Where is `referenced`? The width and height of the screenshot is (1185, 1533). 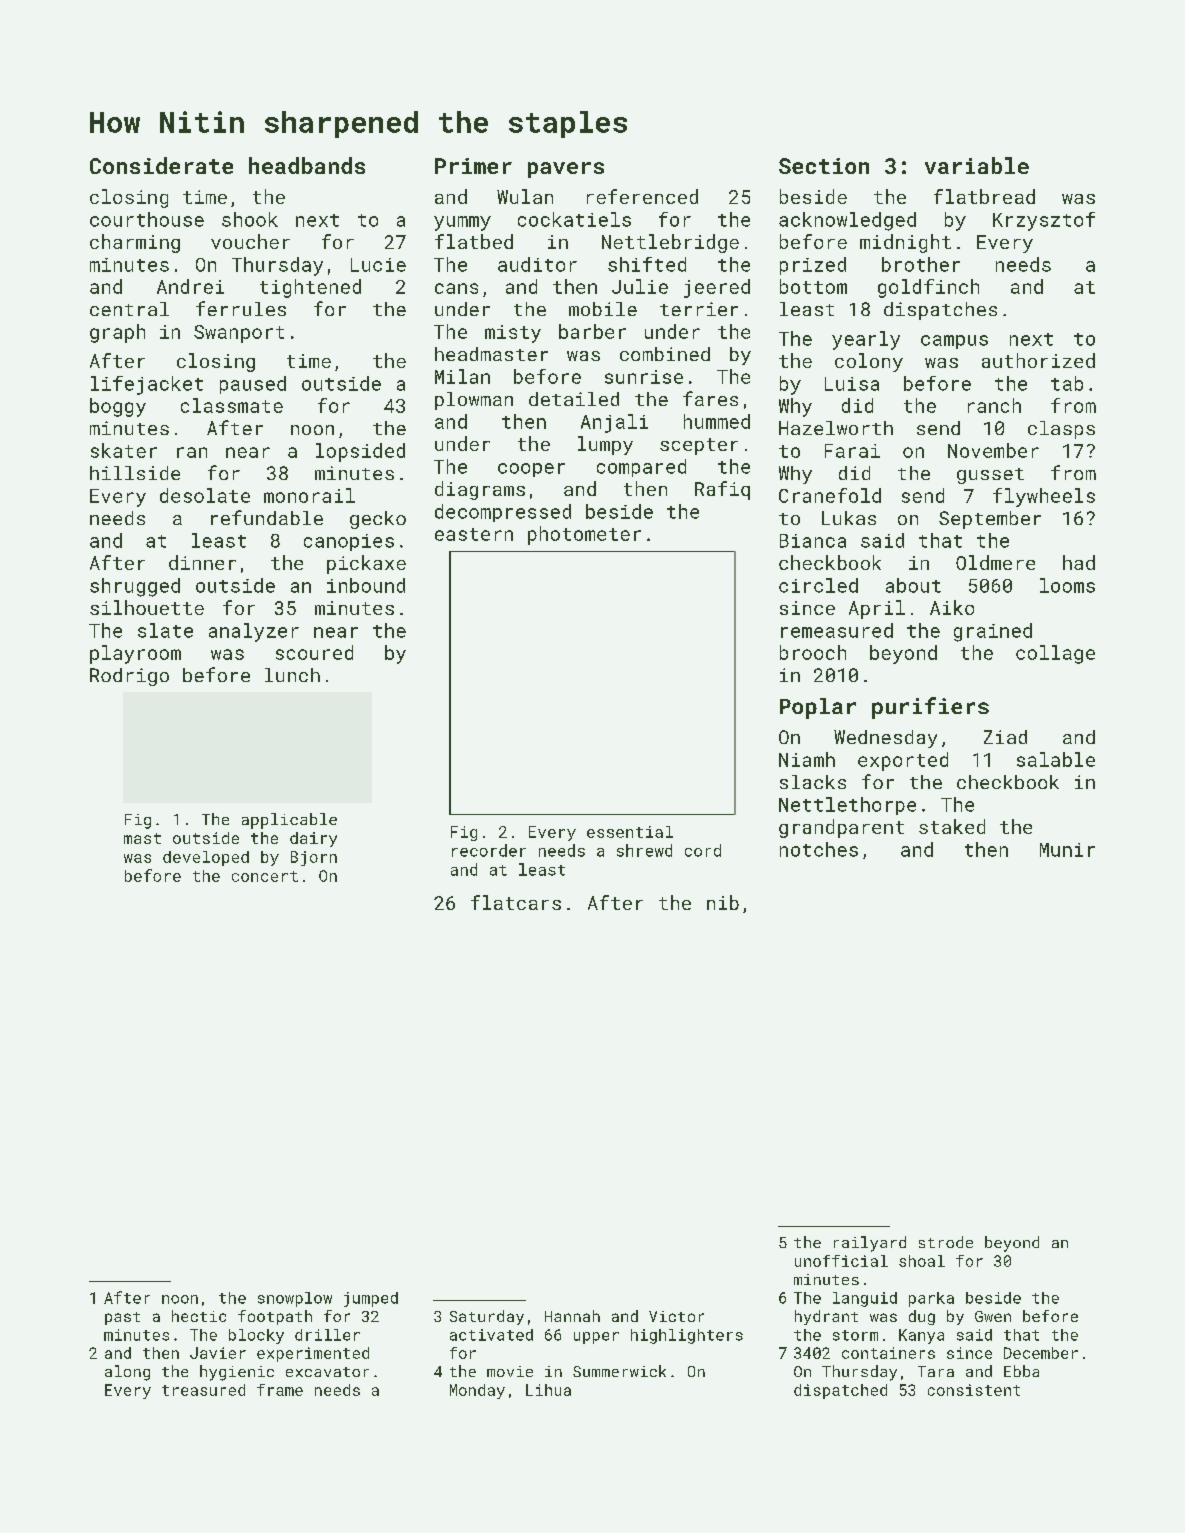 referenced is located at coordinates (642, 196).
